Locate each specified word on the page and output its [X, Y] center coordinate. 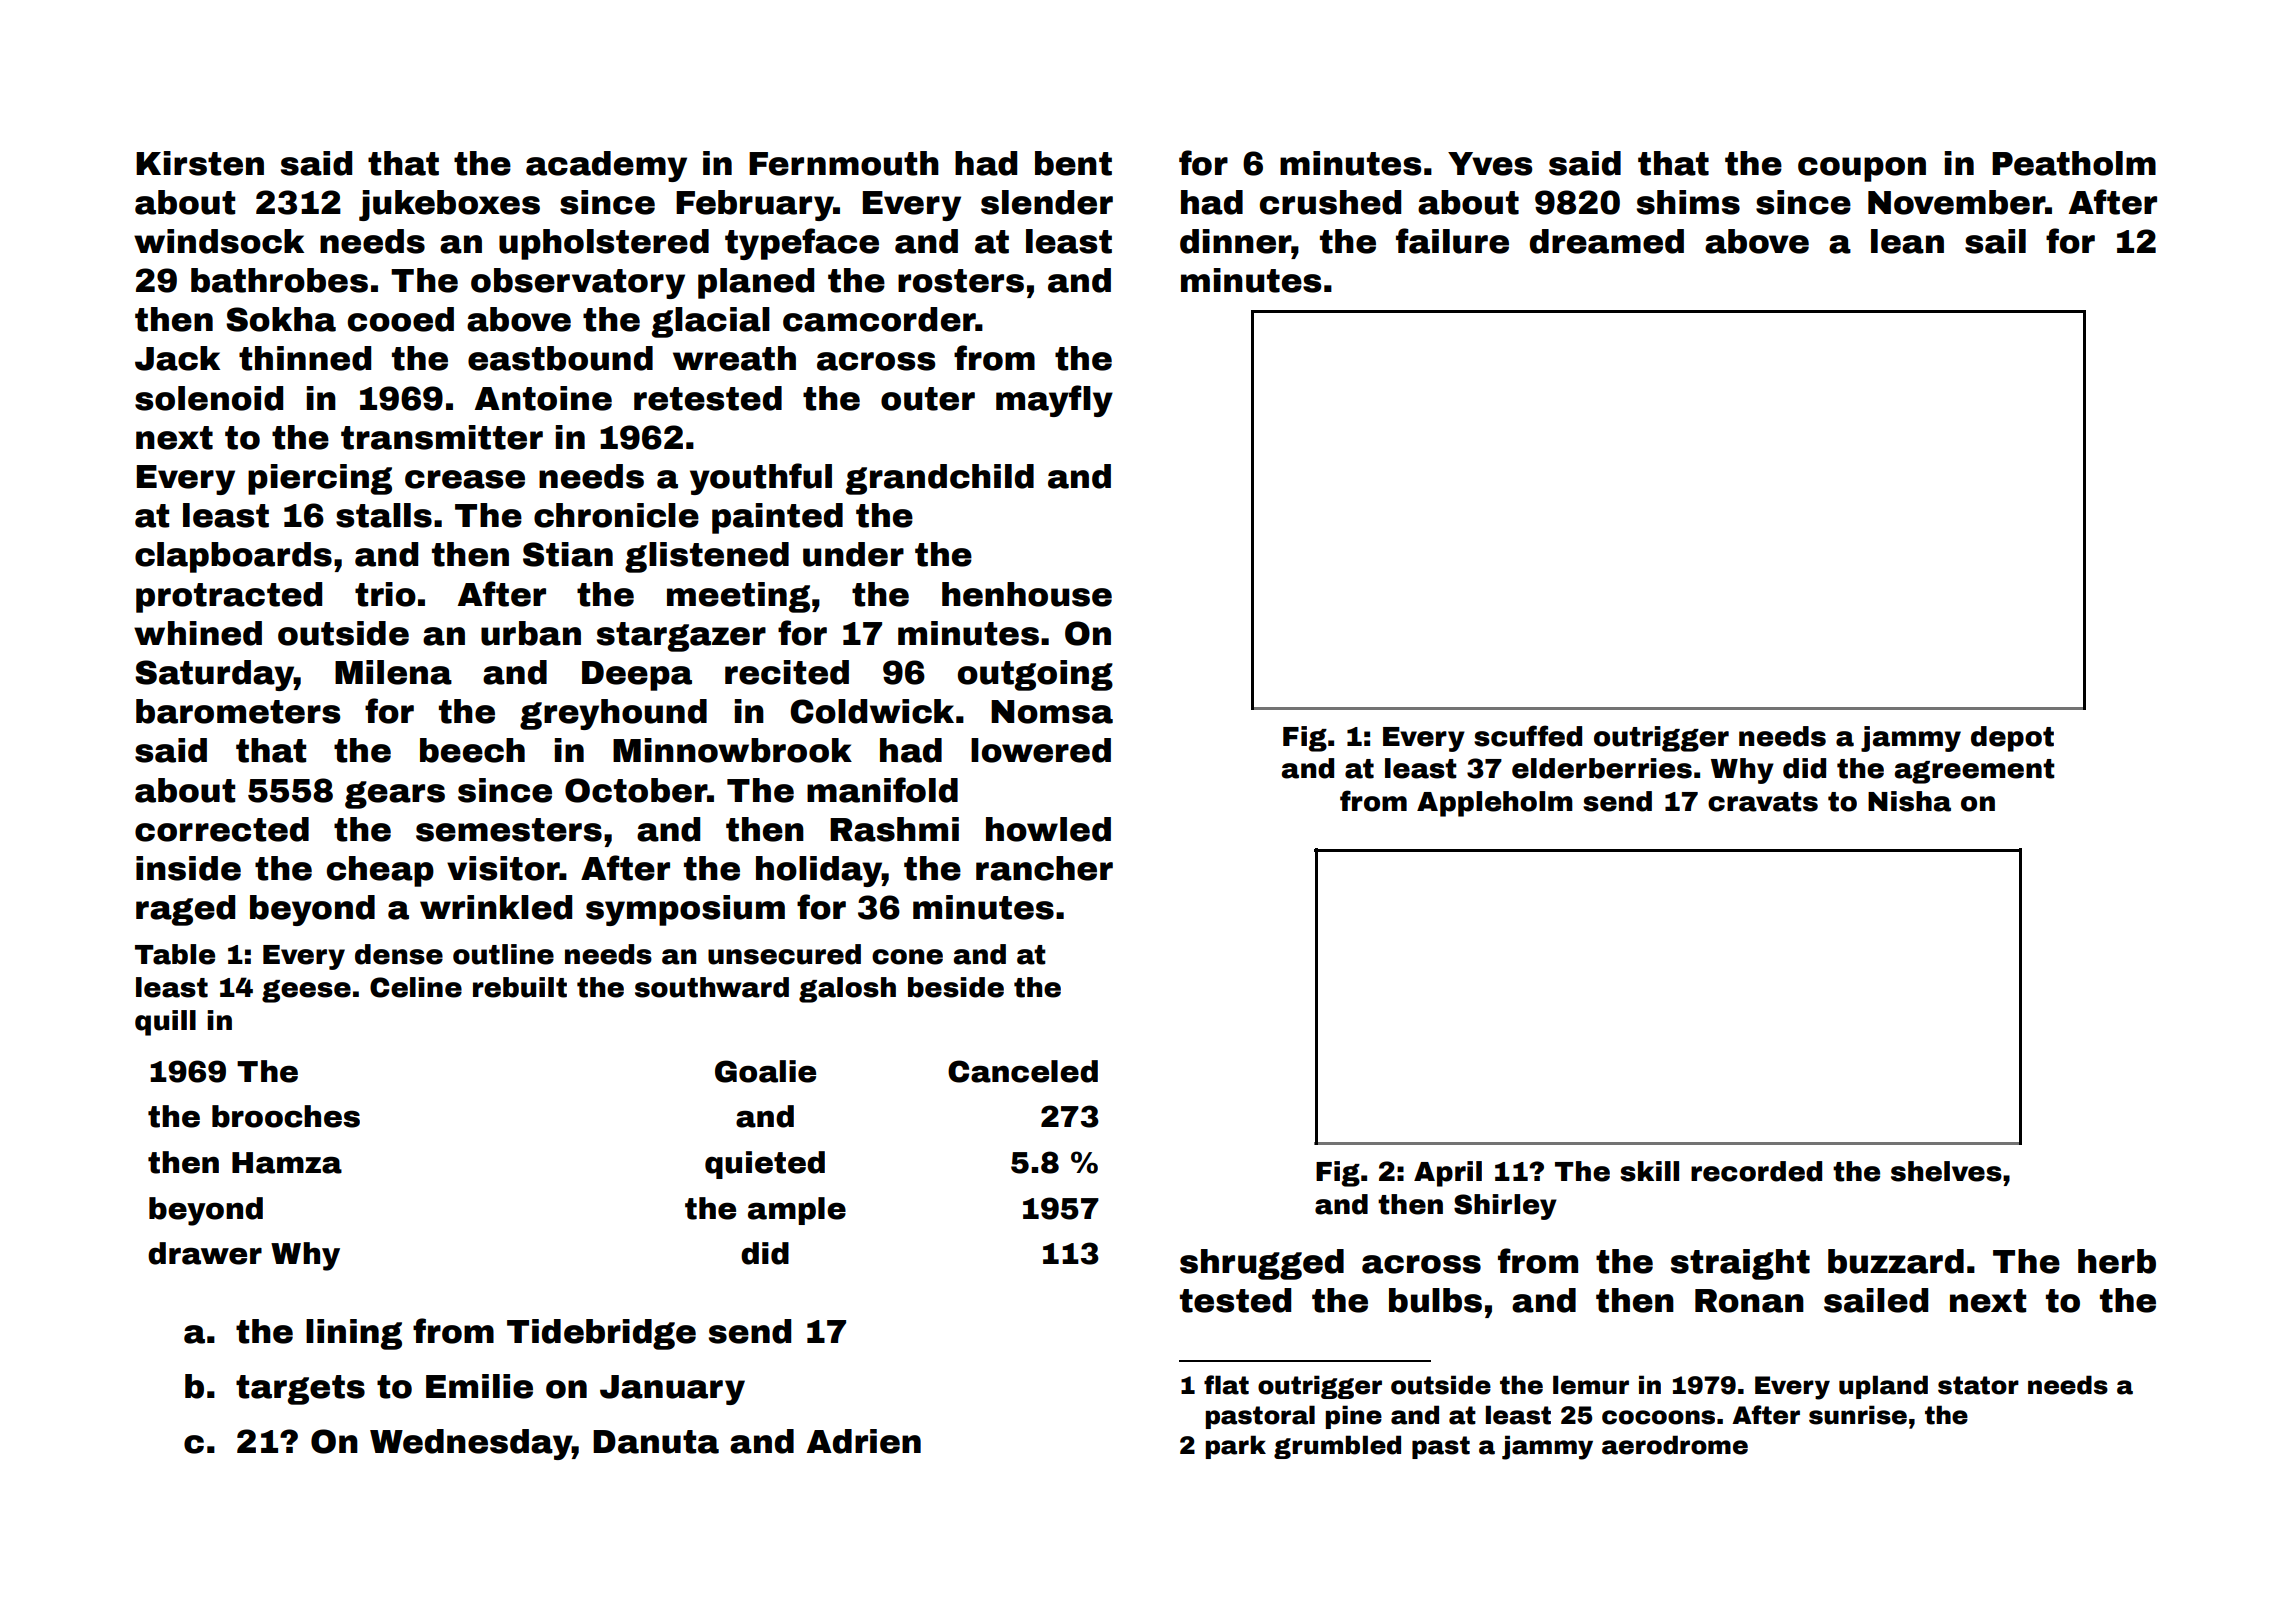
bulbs [1435, 1300]
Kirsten [200, 163]
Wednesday [471, 1444]
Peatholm [2074, 163]
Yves [1490, 164]
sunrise [1858, 1415]
